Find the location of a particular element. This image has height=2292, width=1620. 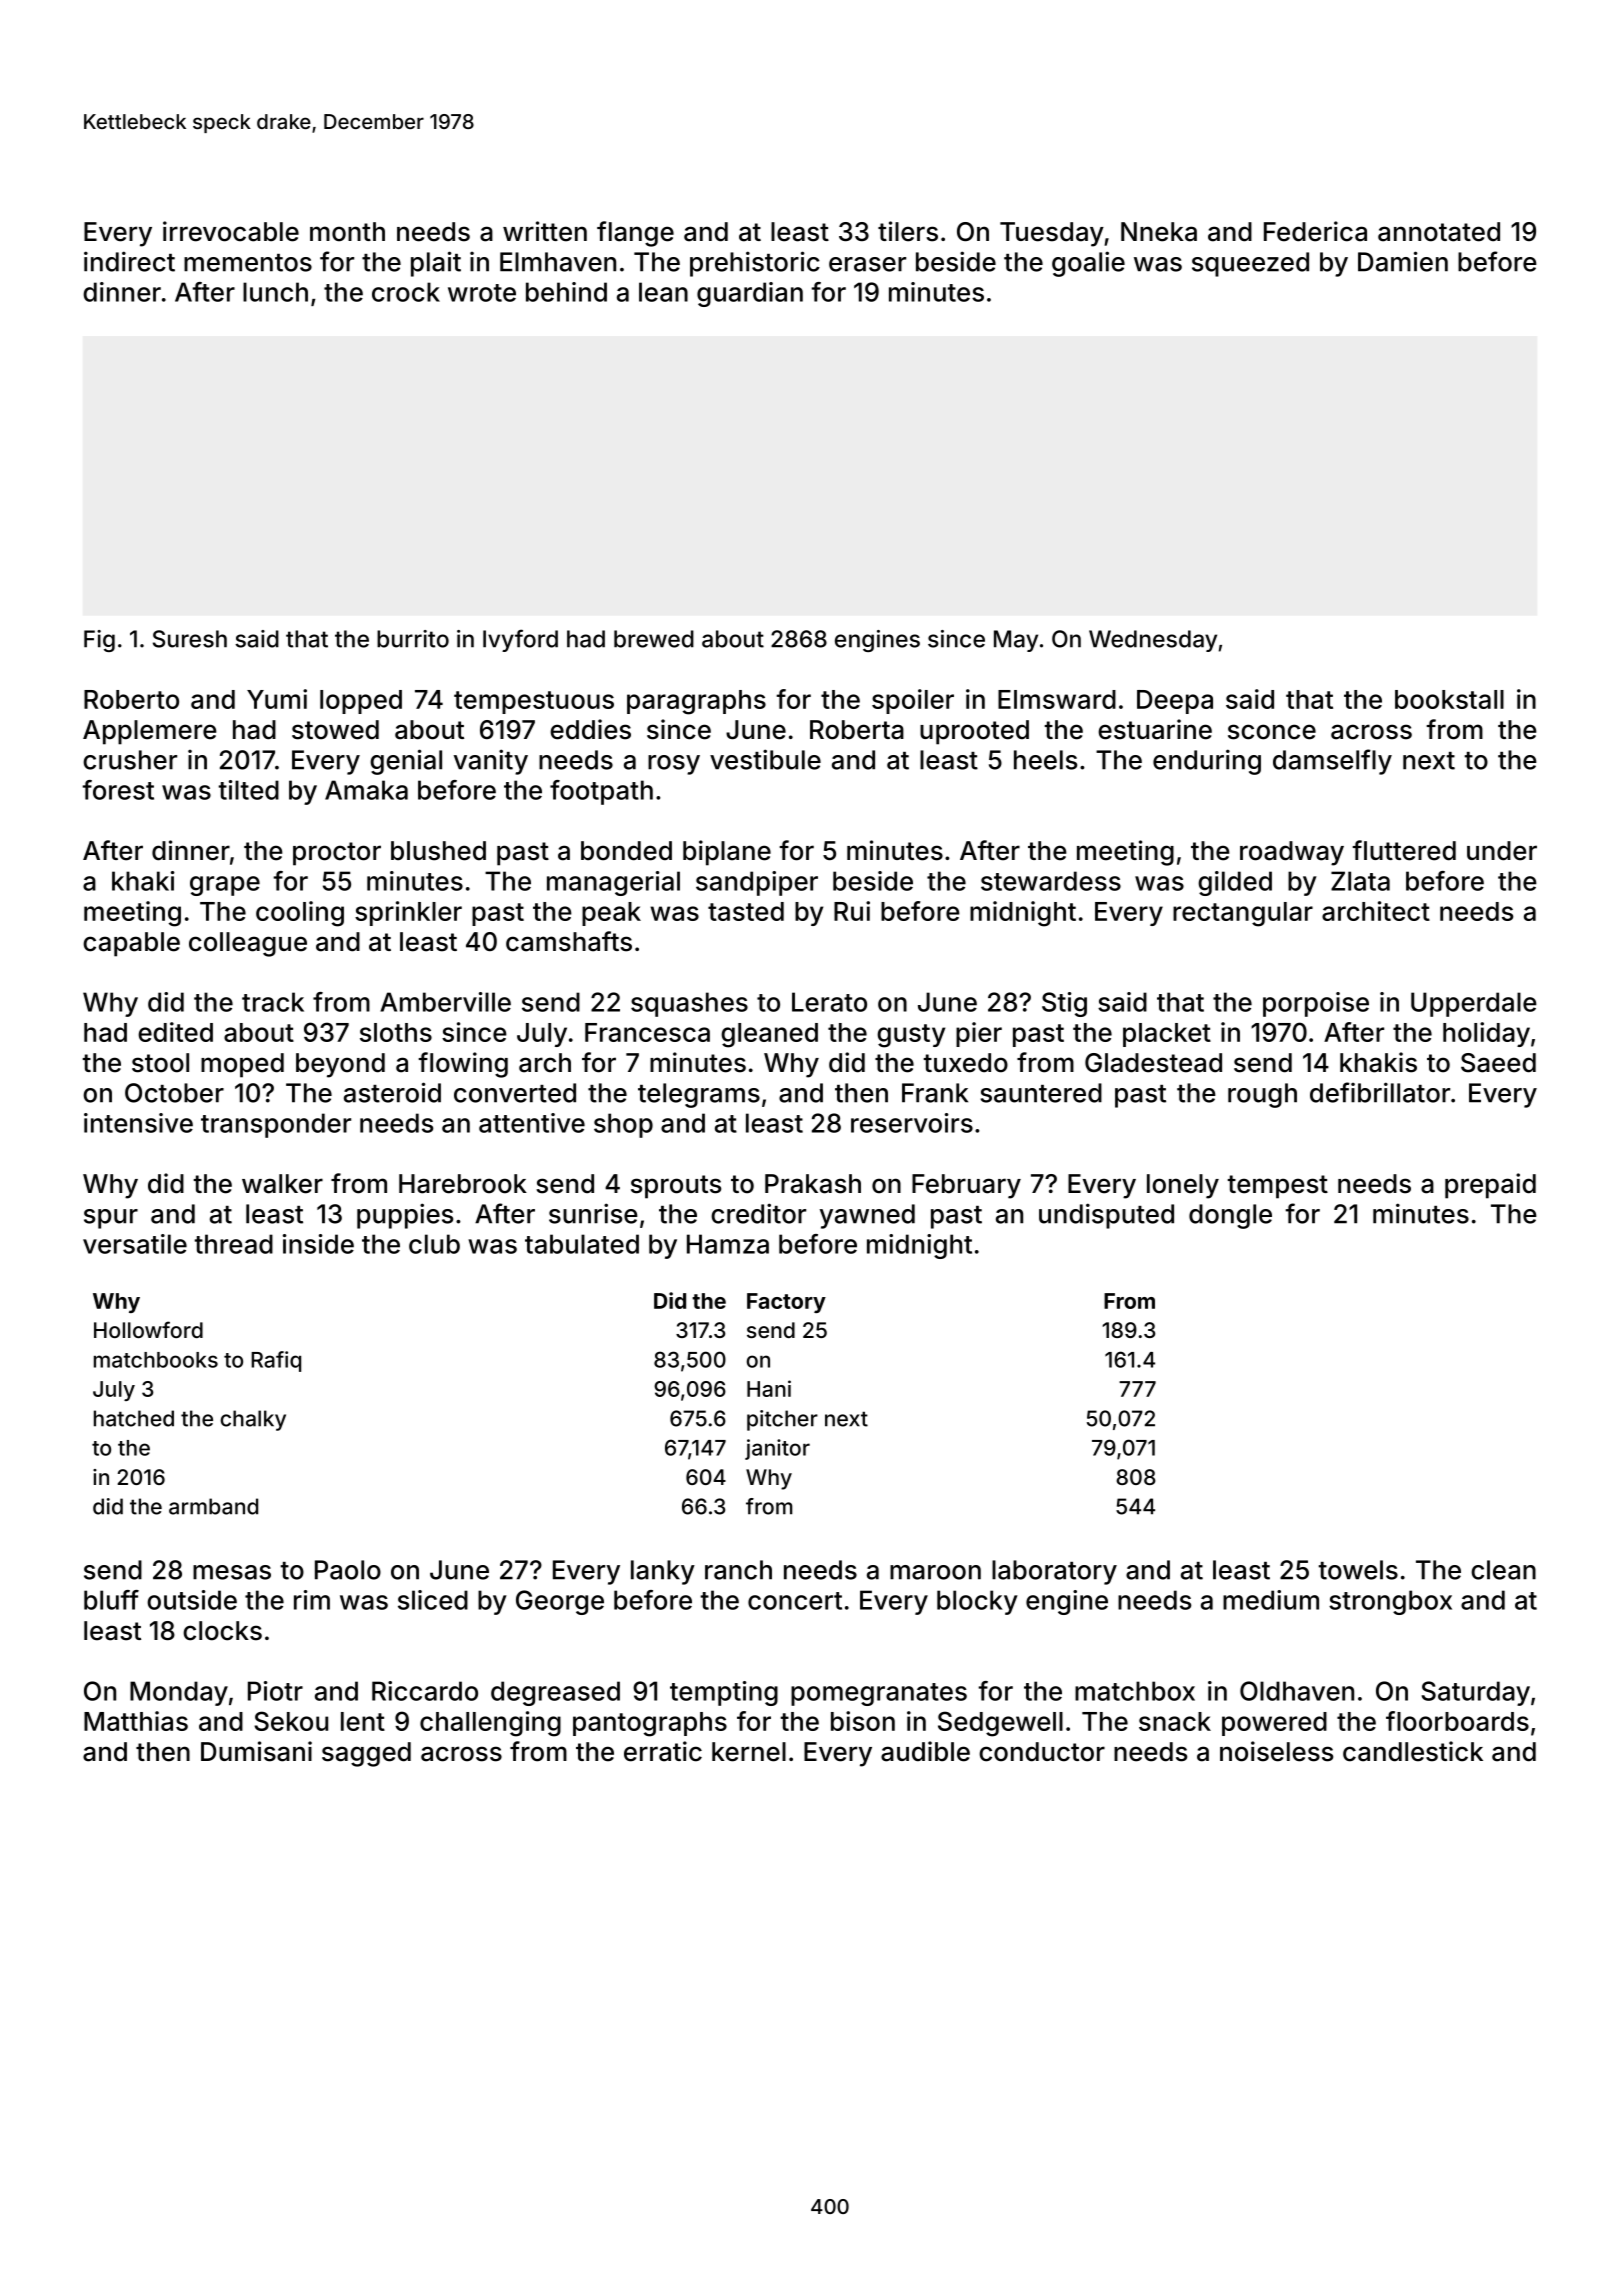

capable is located at coordinates (131, 944).
